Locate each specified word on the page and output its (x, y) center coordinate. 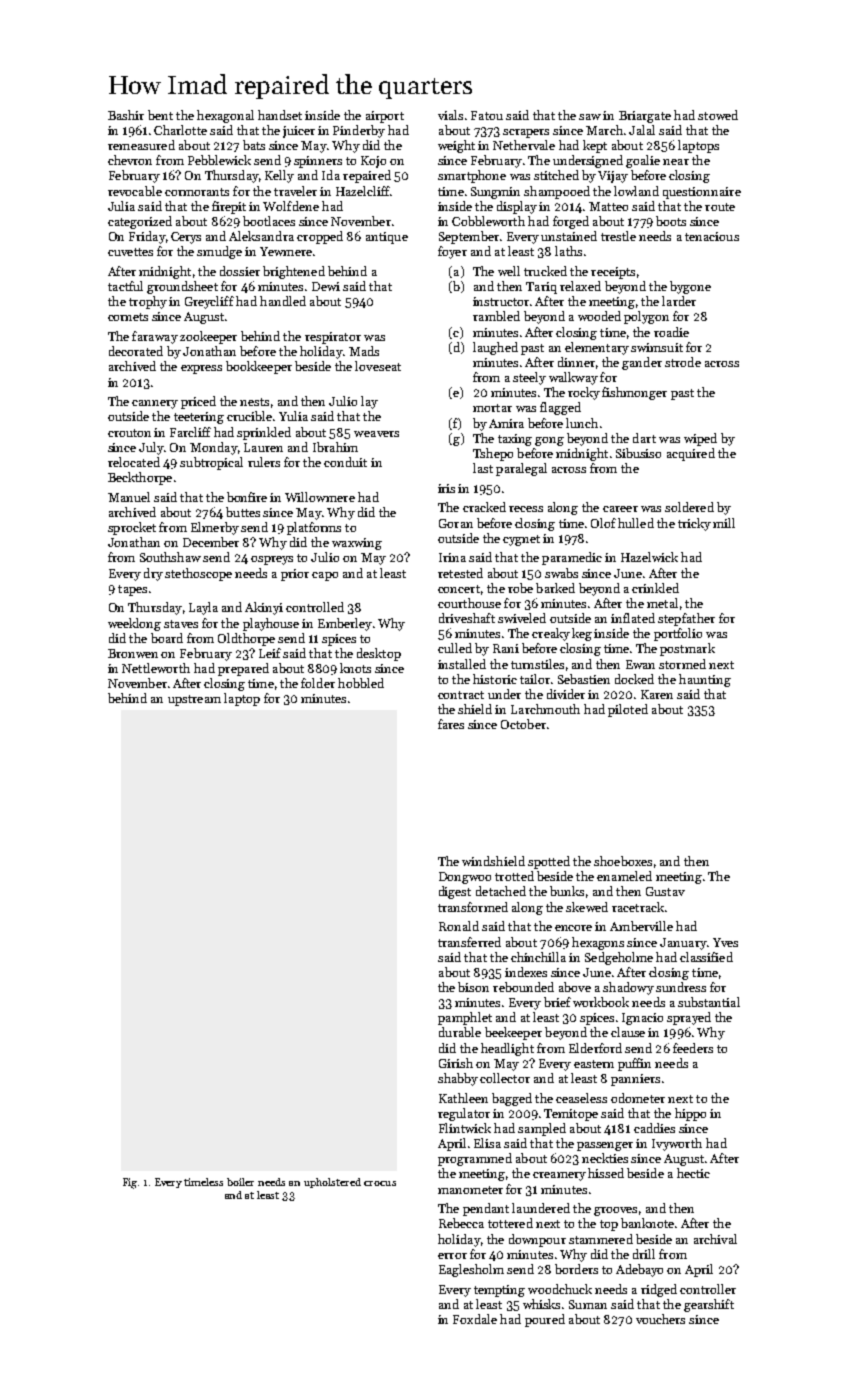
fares (451, 724)
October (523, 724)
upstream (194, 700)
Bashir (126, 115)
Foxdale (475, 1319)
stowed (718, 115)
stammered (601, 1239)
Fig (130, 1183)
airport (385, 117)
